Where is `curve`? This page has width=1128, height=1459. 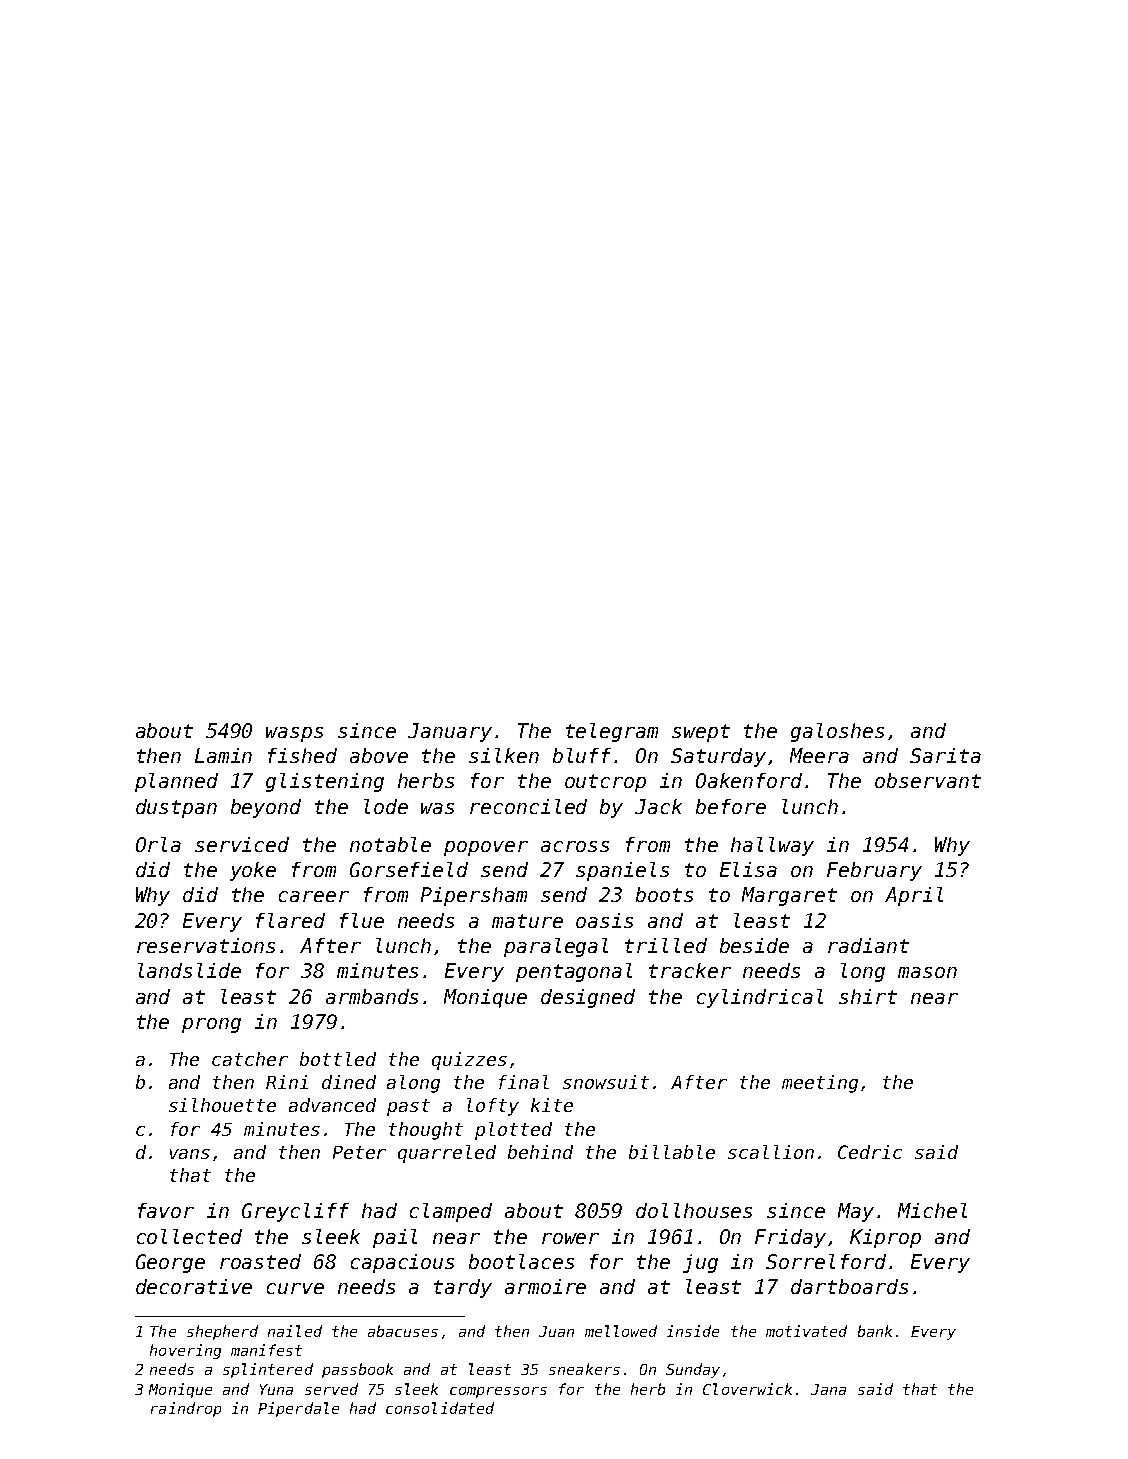
curve is located at coordinates (295, 1288).
